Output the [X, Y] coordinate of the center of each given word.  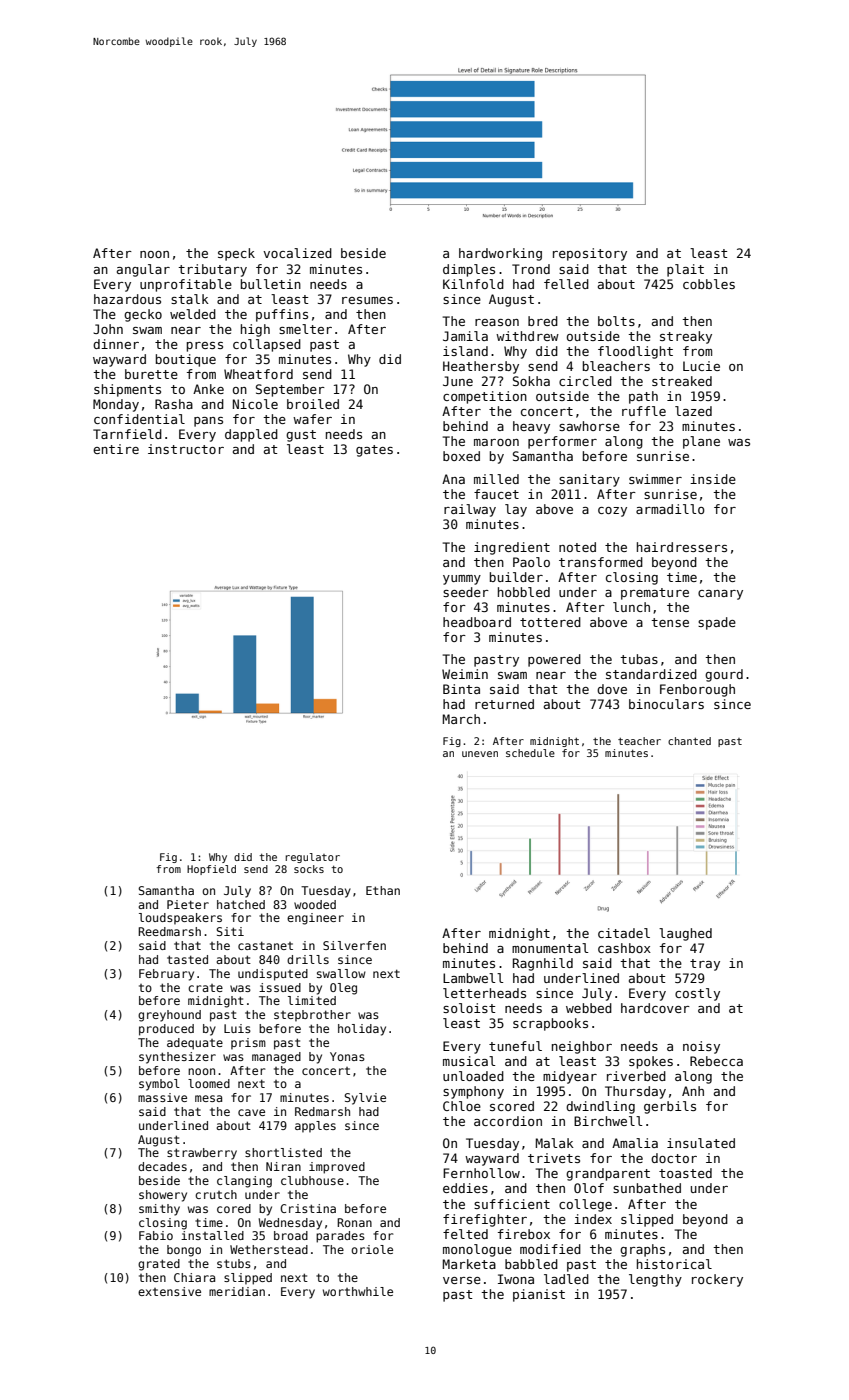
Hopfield [211, 870]
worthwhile [358, 1291]
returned [504, 704]
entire [116, 449]
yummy [462, 580]
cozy [612, 512]
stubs [234, 1263]
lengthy [655, 1280]
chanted [689, 741]
